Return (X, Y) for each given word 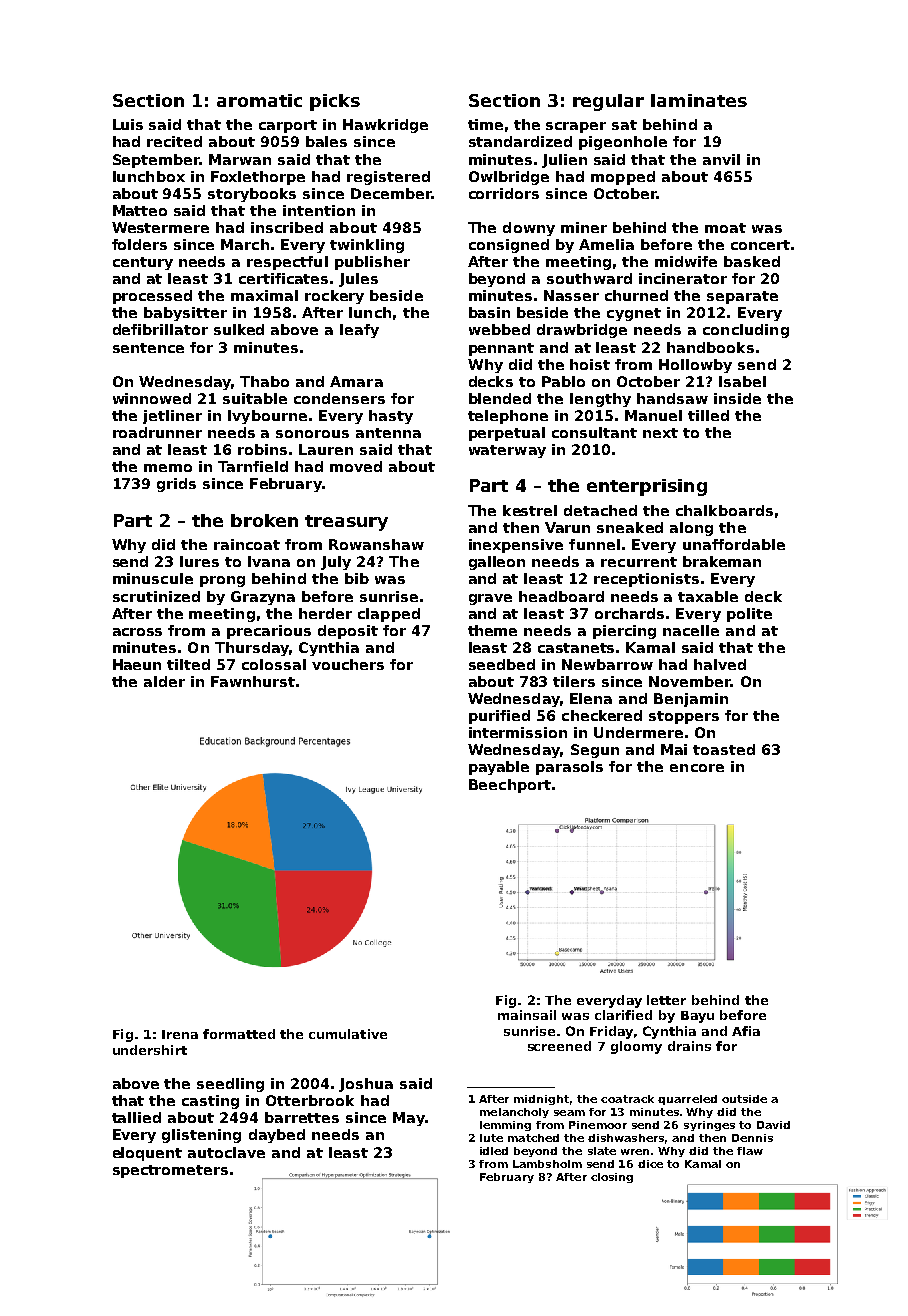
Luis (128, 124)
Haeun (137, 664)
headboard (561, 596)
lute (491, 1138)
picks (335, 102)
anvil (721, 159)
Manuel (653, 415)
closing (612, 1178)
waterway (507, 451)
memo (168, 468)
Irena (180, 1034)
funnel (594, 544)
